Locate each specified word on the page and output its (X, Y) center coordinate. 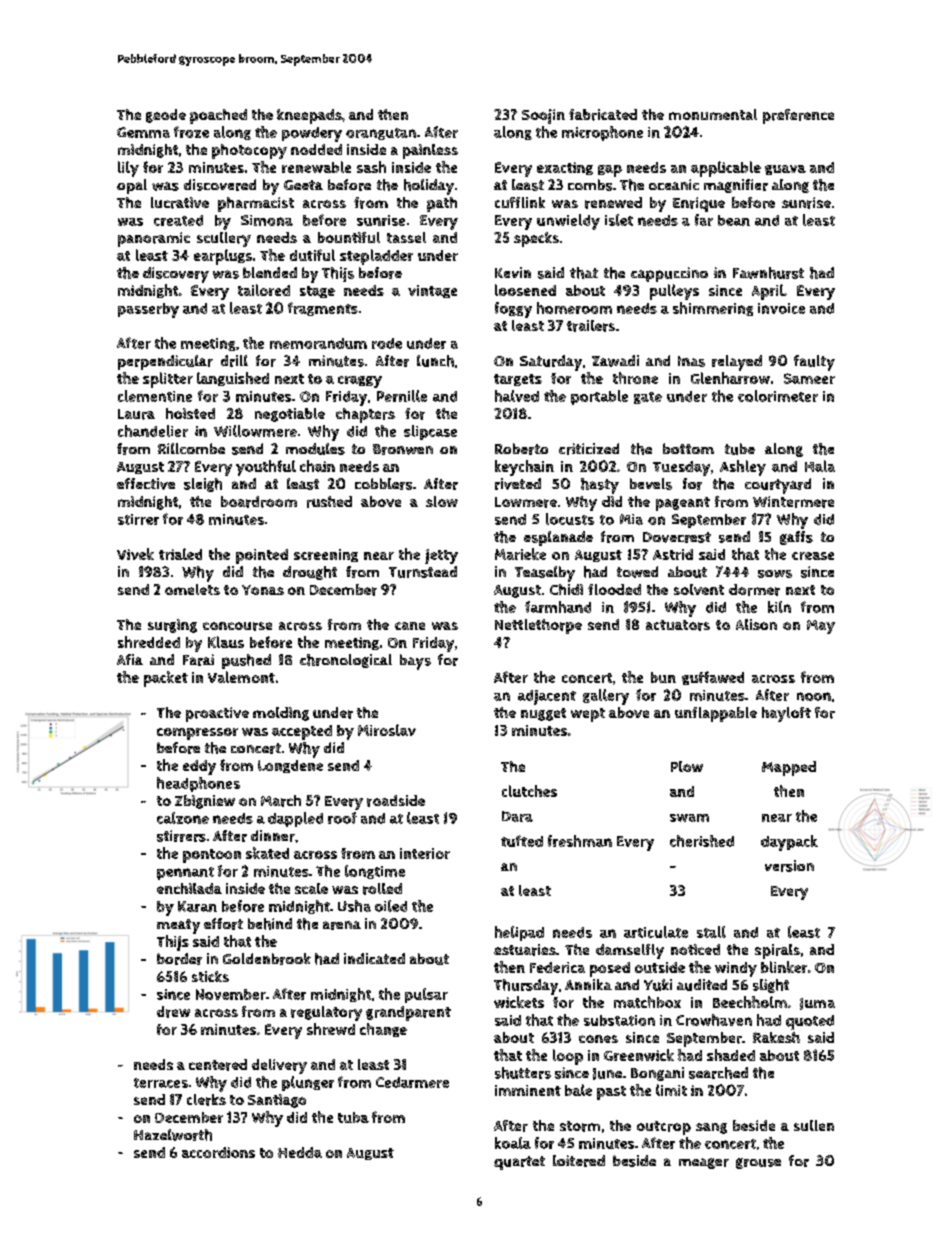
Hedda (300, 1152)
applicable (726, 169)
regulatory (326, 1013)
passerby (148, 310)
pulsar (426, 995)
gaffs (796, 538)
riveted (518, 484)
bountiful (349, 237)
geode (166, 116)
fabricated (603, 115)
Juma (817, 1004)
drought (310, 573)
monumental (713, 114)
